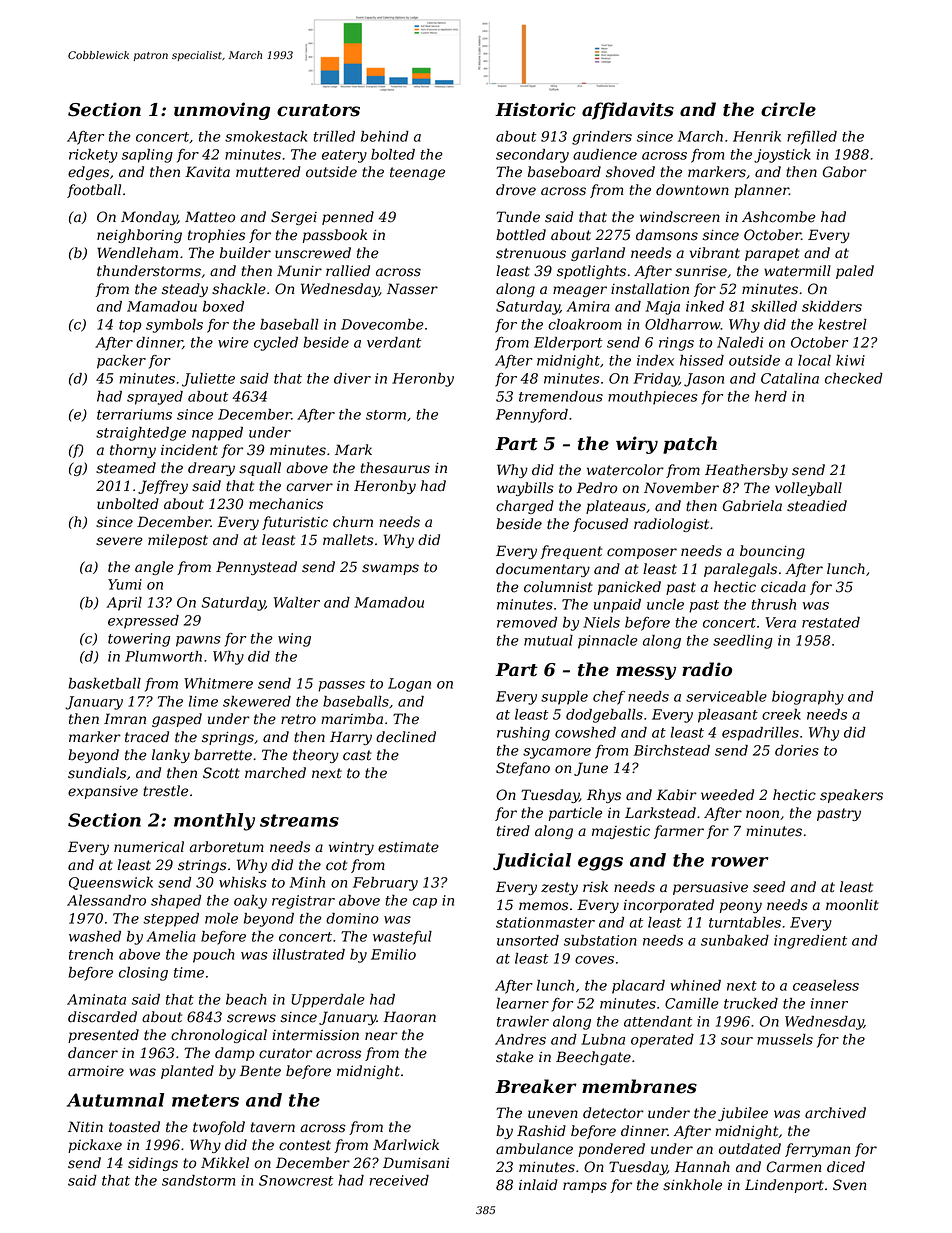 The image size is (952, 1233). Describe the element at coordinates (402, 938) in the image. I see `wasteful` at that location.
